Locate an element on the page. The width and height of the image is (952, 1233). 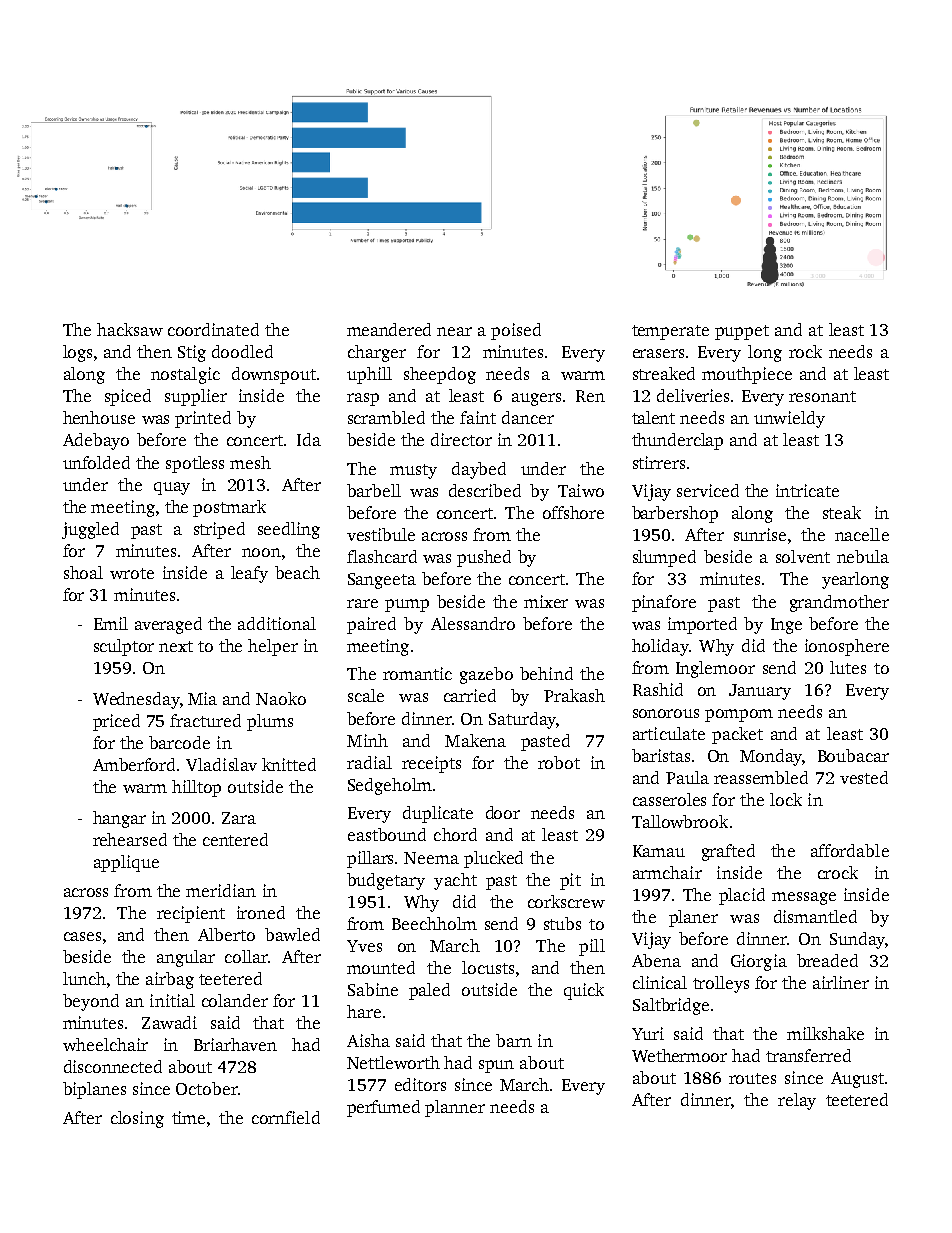
talent is located at coordinates (653, 417).
